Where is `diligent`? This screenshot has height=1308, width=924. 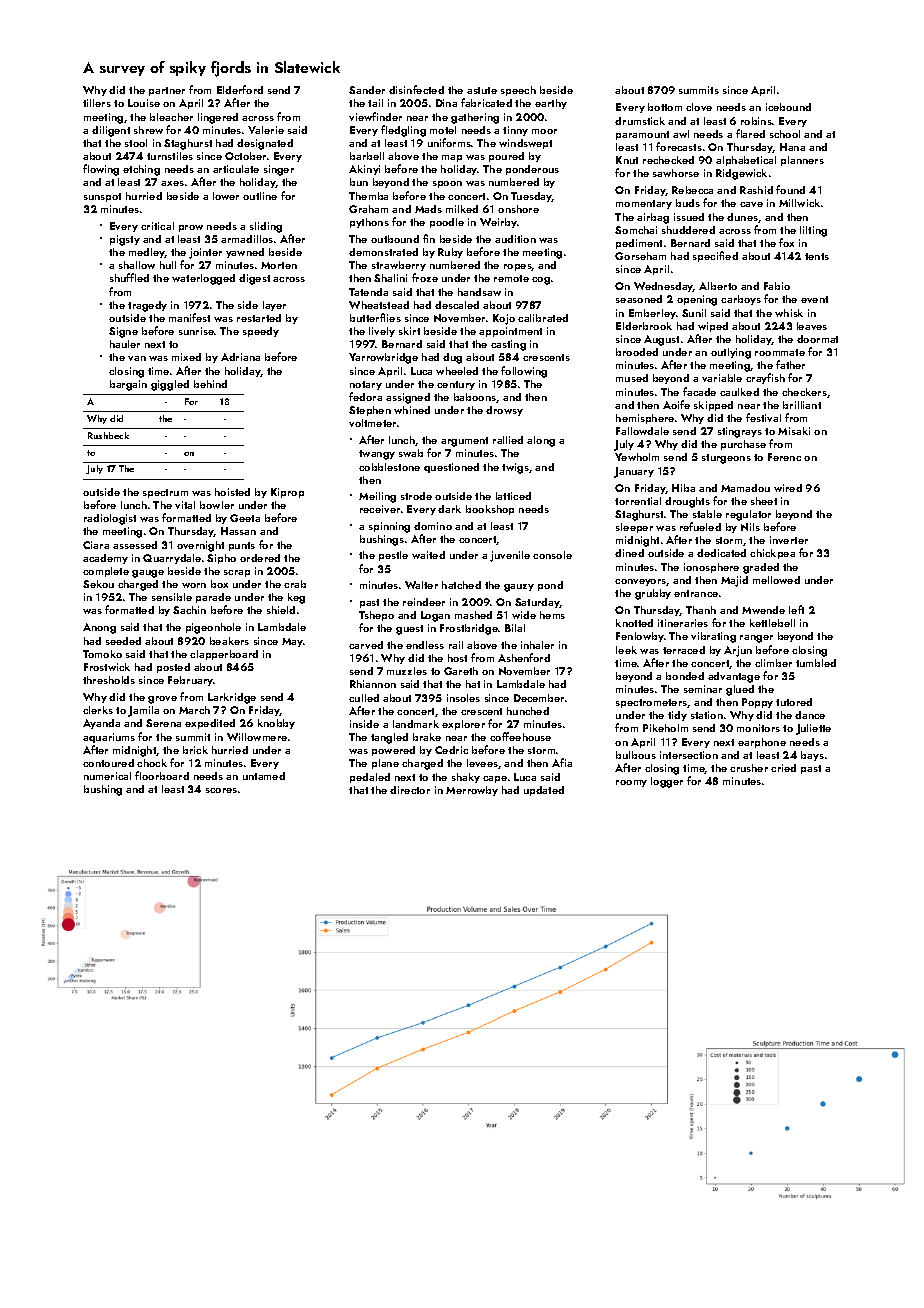
diligent is located at coordinates (111, 131).
